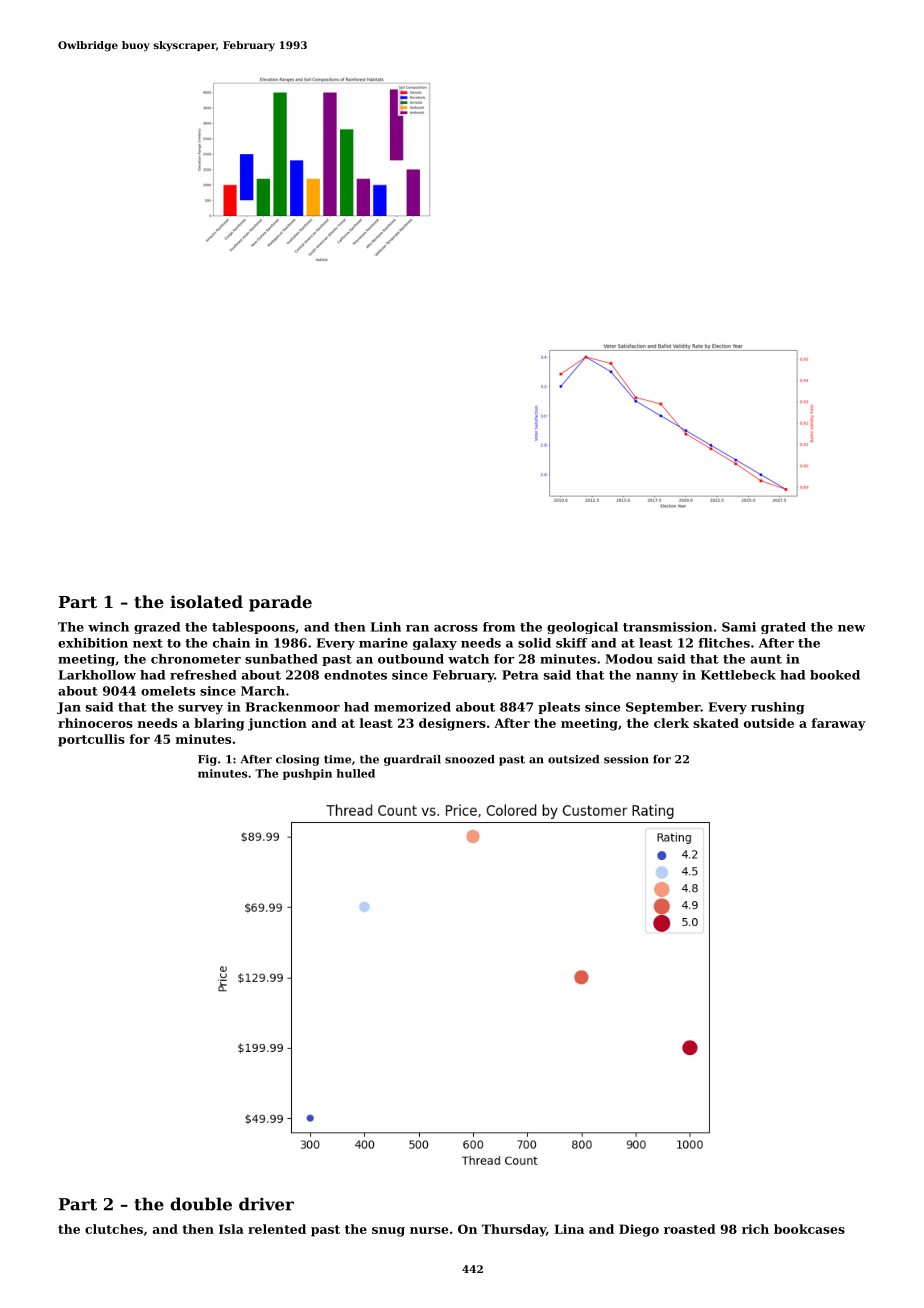  I want to click on winch, so click(108, 627).
